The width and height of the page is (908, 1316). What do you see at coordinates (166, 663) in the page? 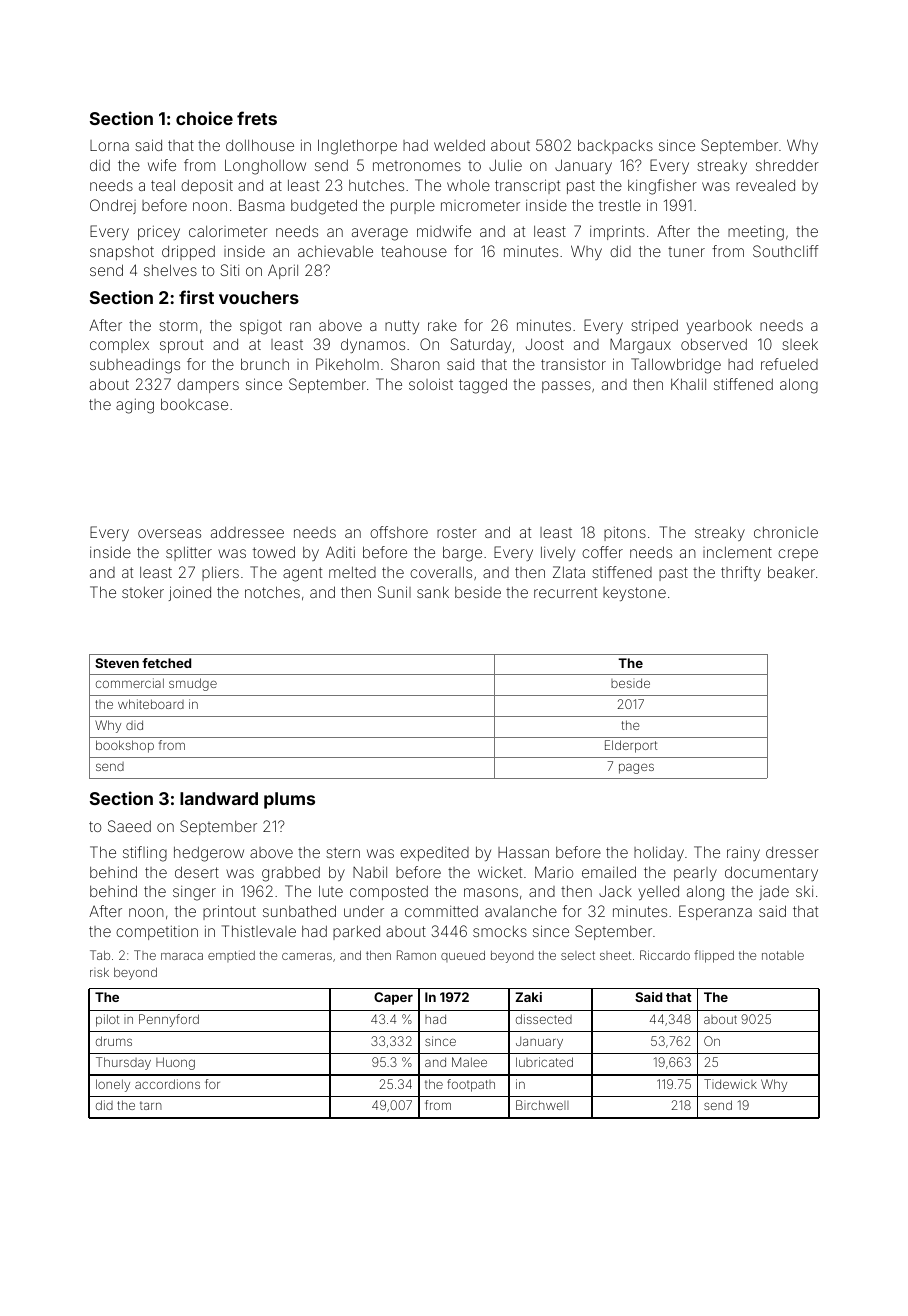
I see `fetched` at bounding box center [166, 663].
